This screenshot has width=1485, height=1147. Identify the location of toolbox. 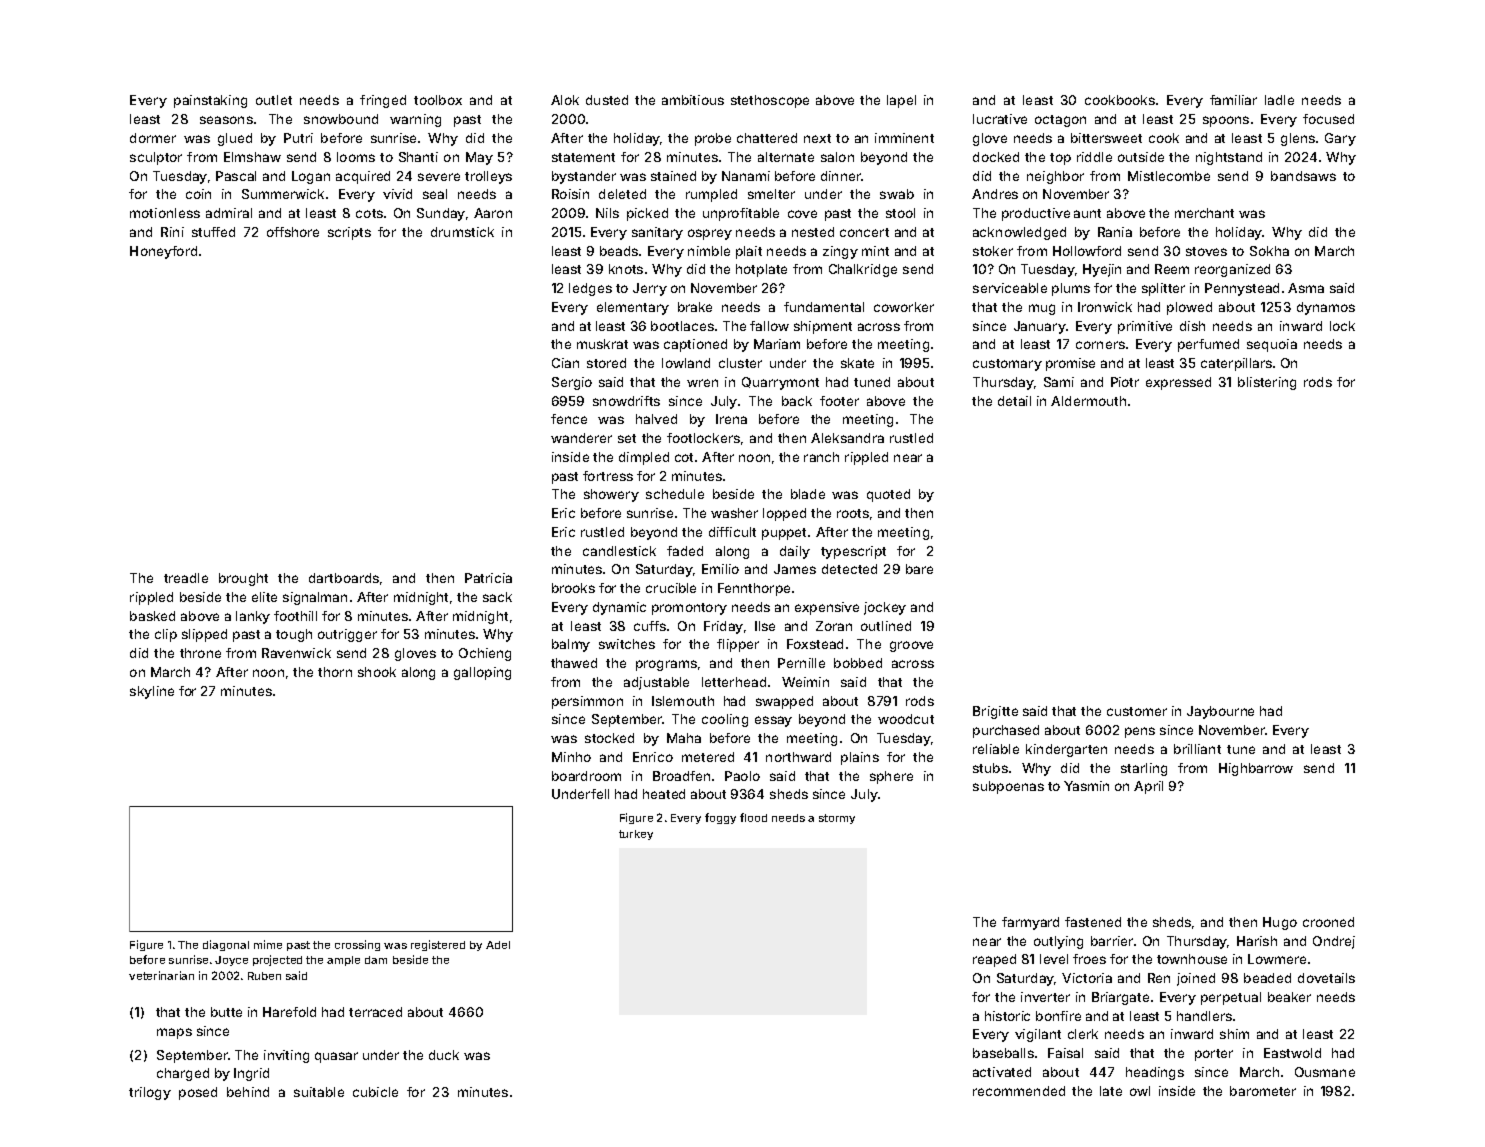
(438, 100).
